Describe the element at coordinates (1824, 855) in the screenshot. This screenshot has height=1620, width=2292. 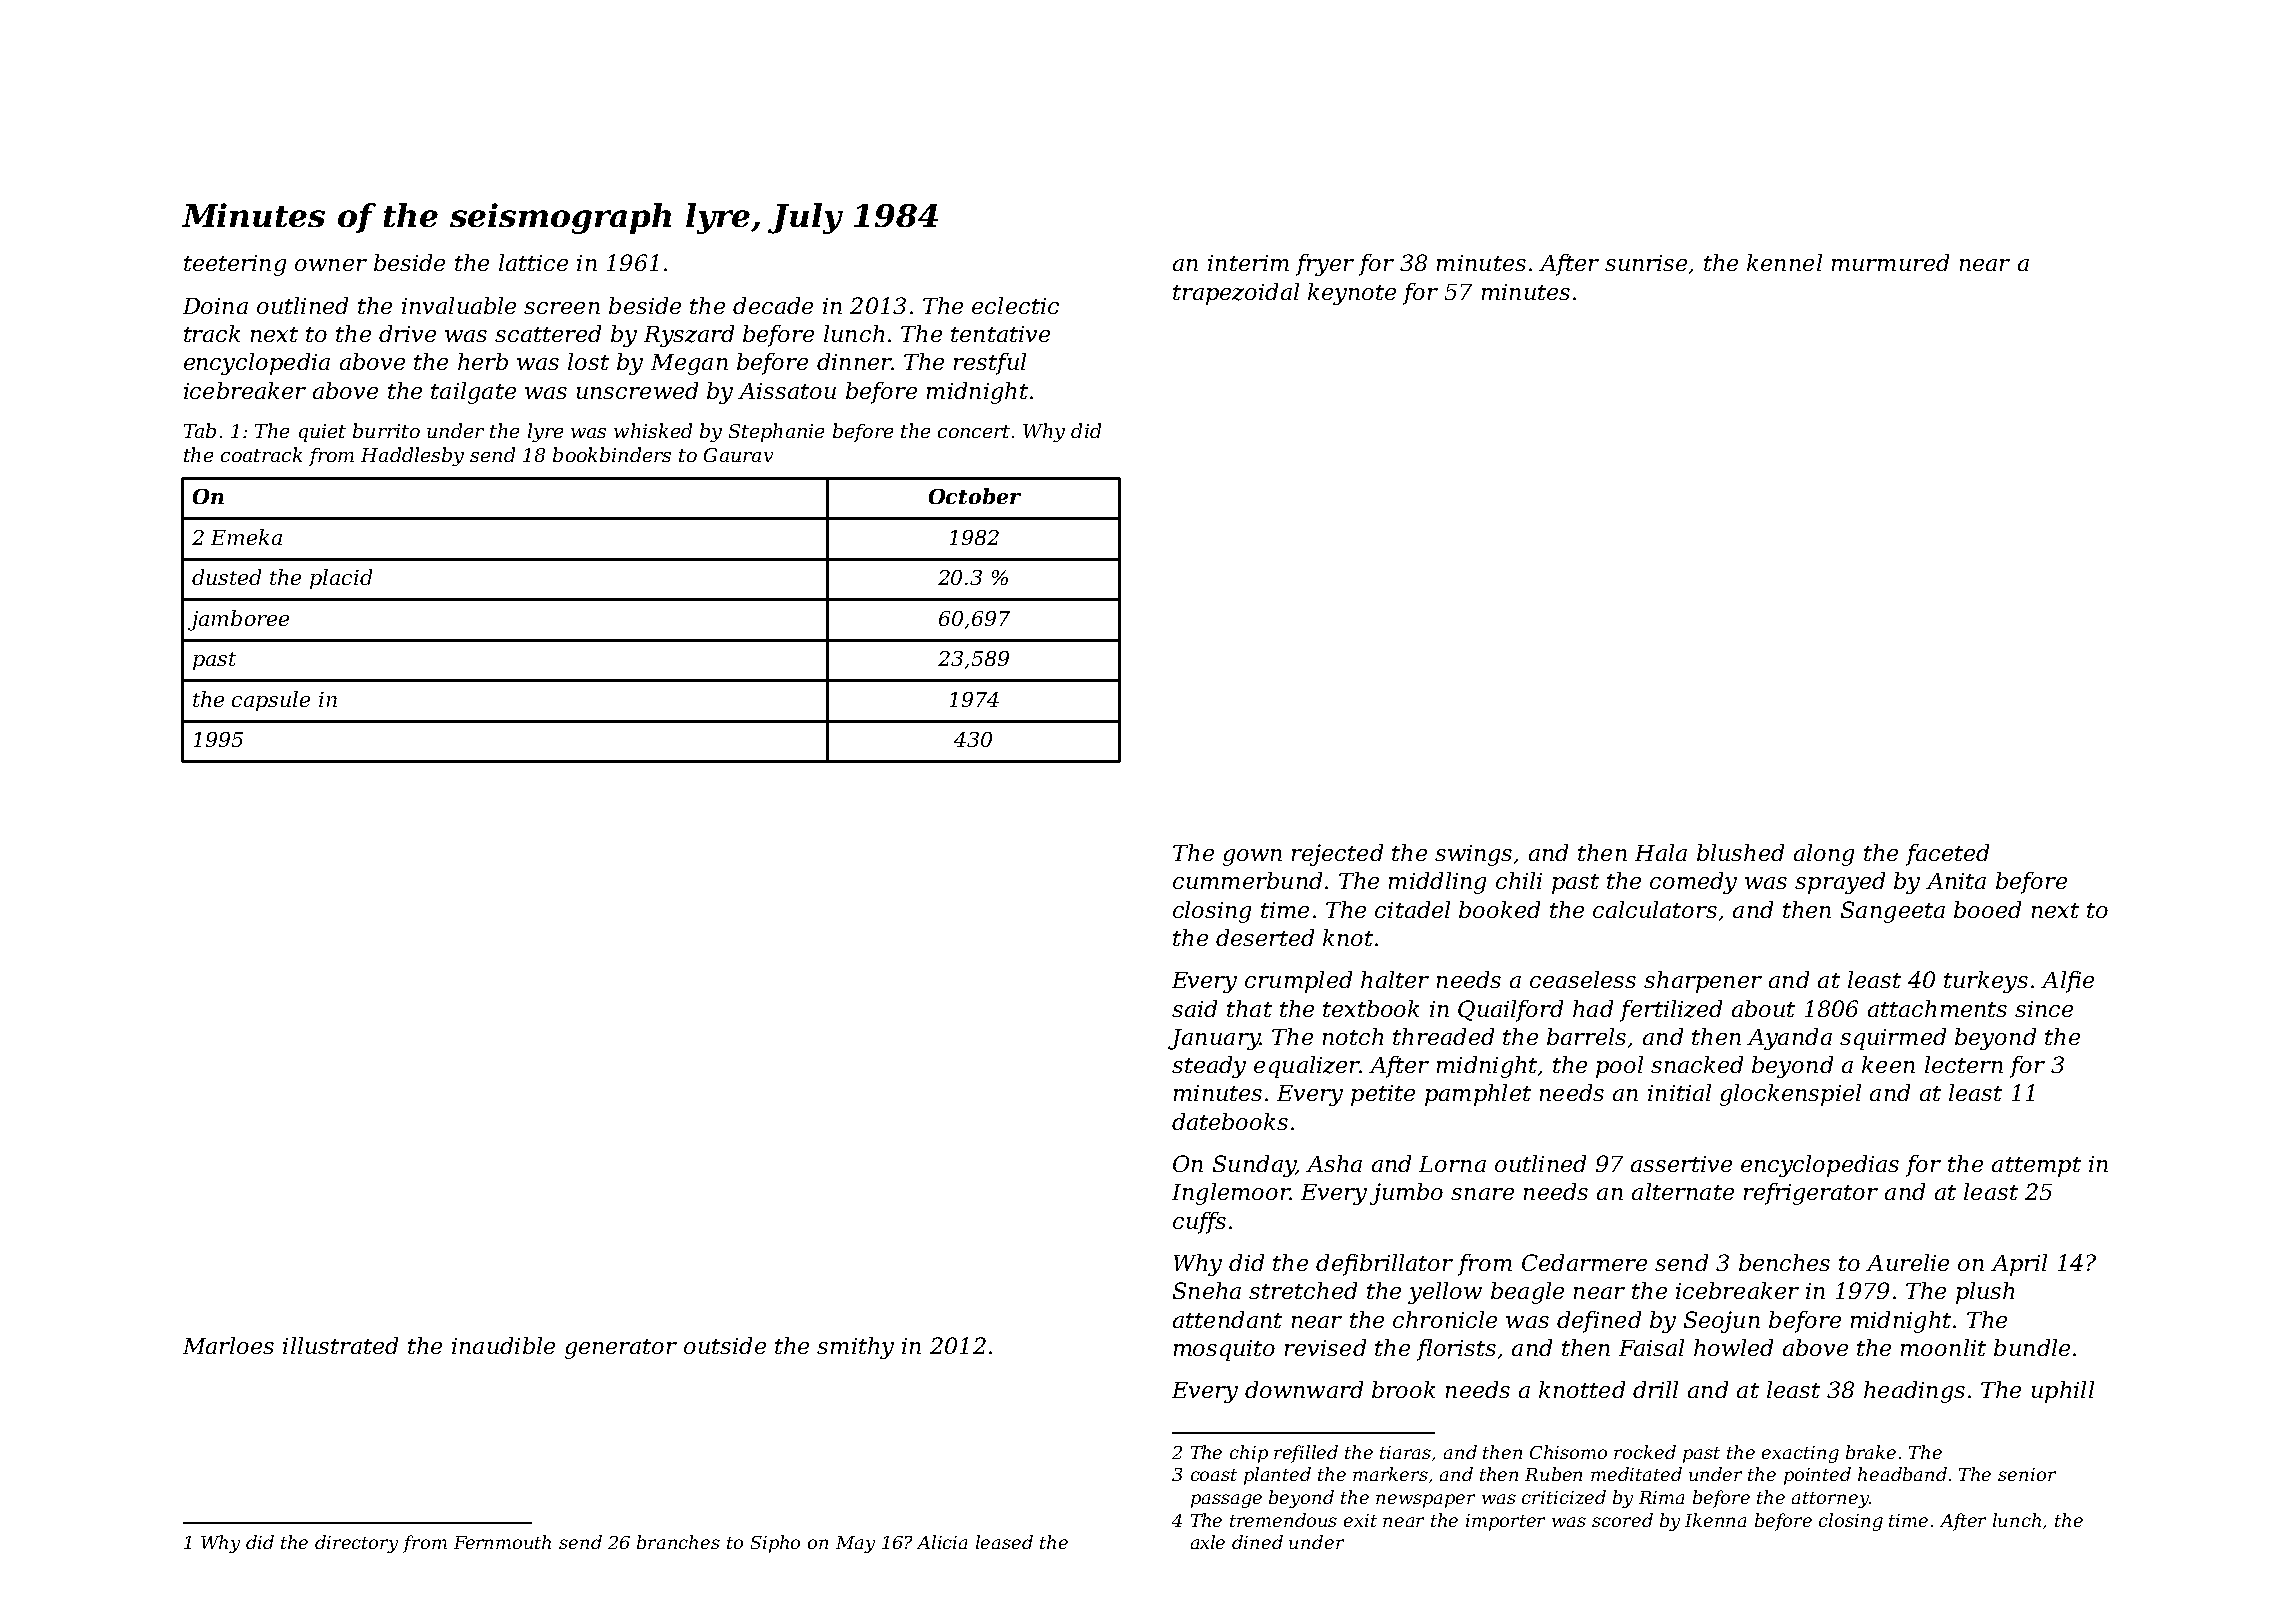
I see `along` at that location.
